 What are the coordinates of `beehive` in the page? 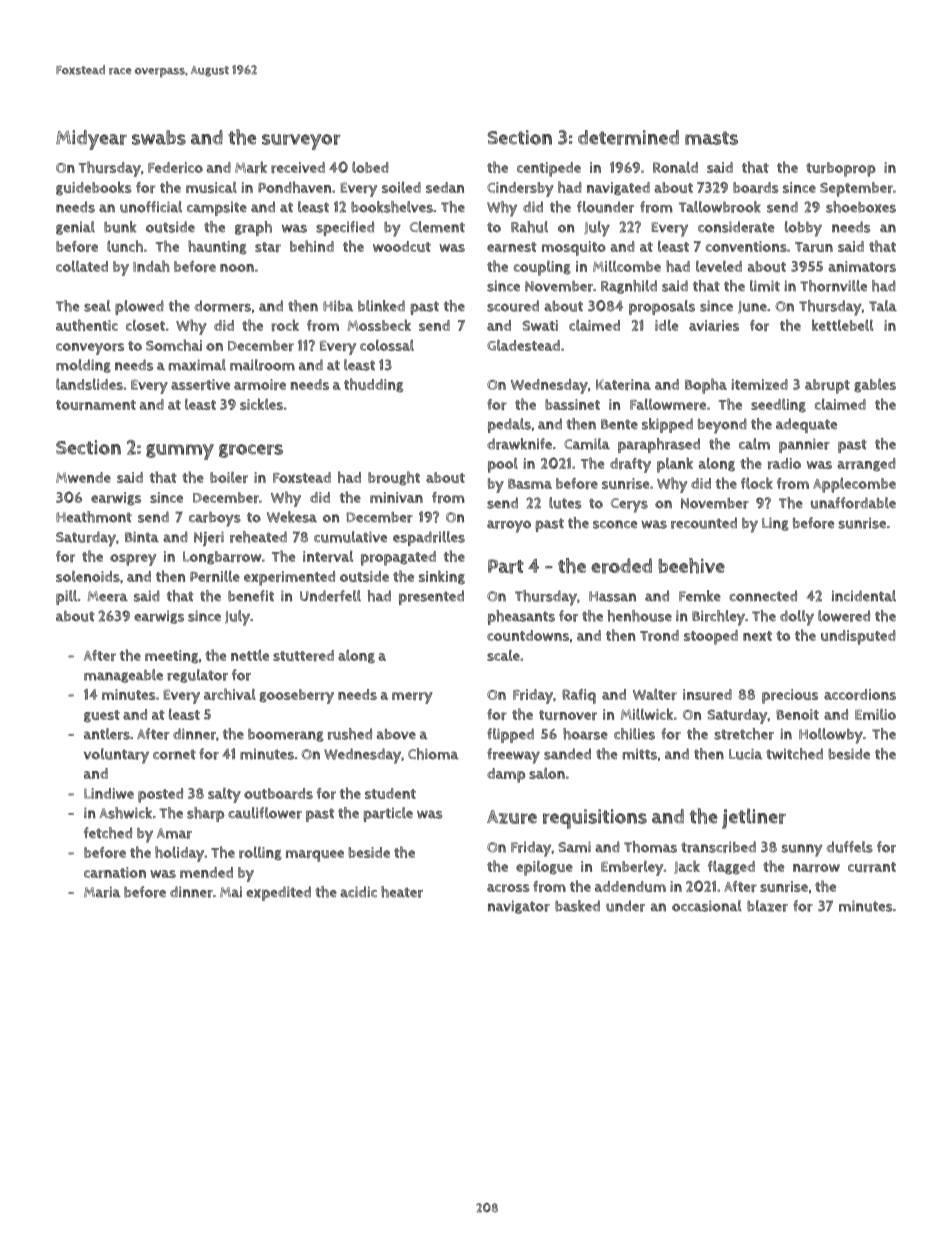 It's located at (691, 565).
